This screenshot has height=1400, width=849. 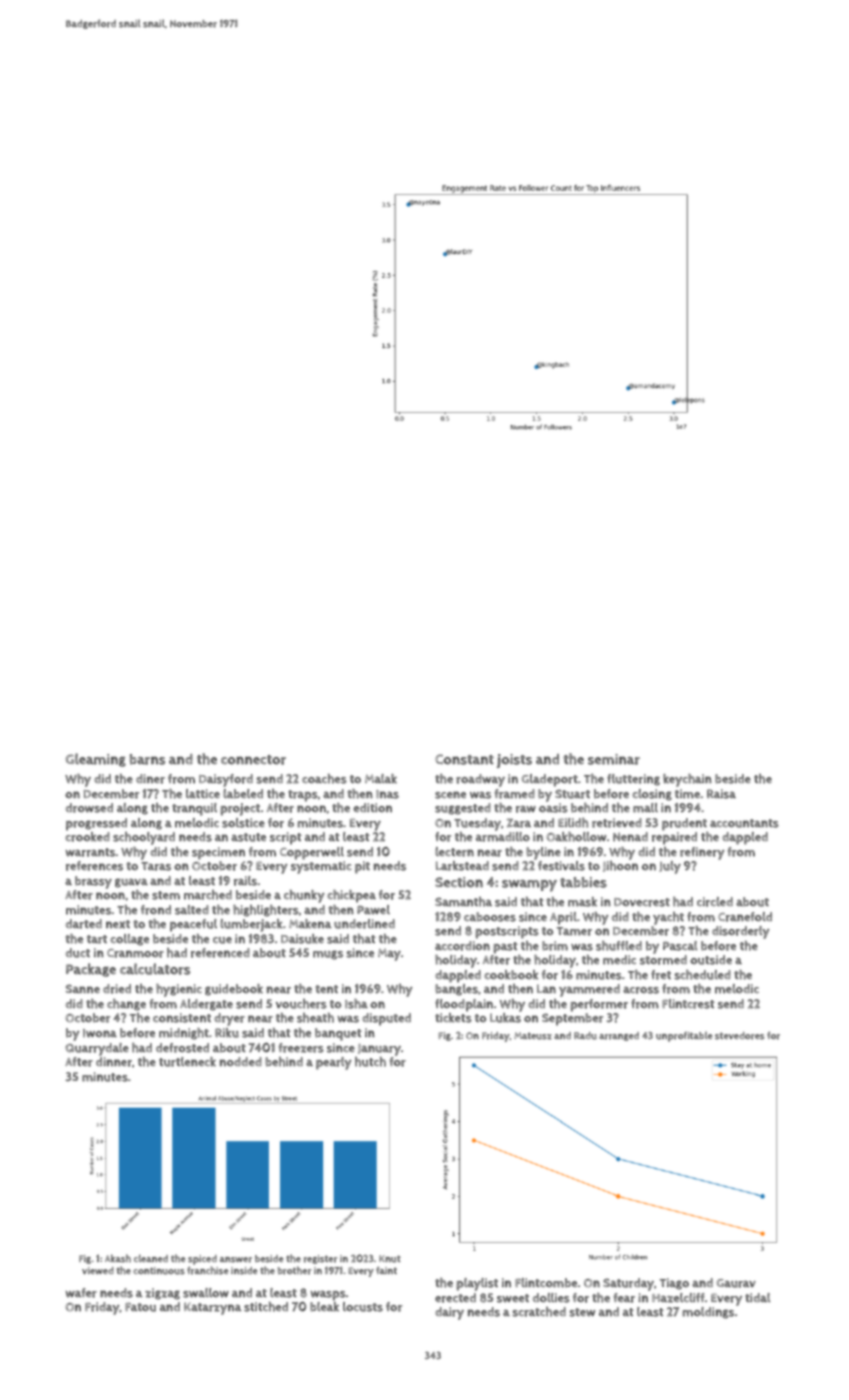 I want to click on Flintcombe, so click(x=546, y=1283).
